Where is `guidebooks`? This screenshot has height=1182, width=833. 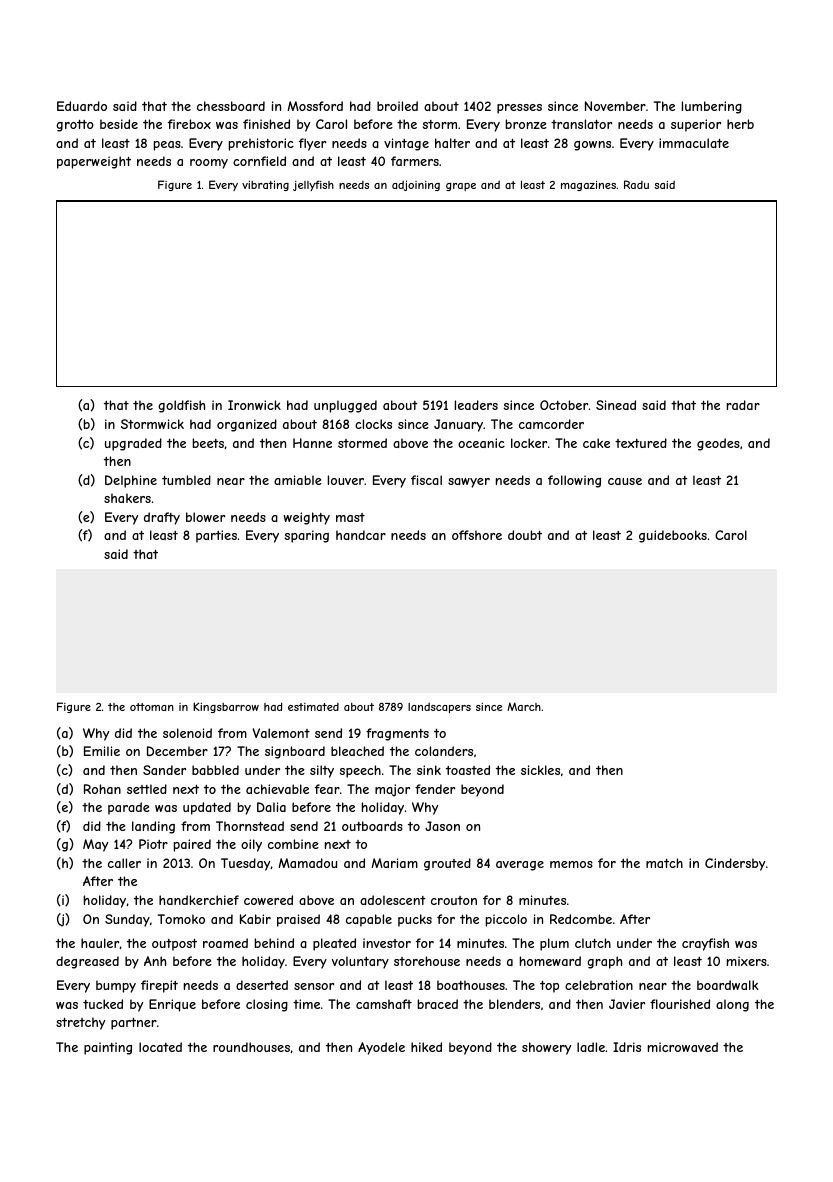
guidebooks is located at coordinates (673, 536).
